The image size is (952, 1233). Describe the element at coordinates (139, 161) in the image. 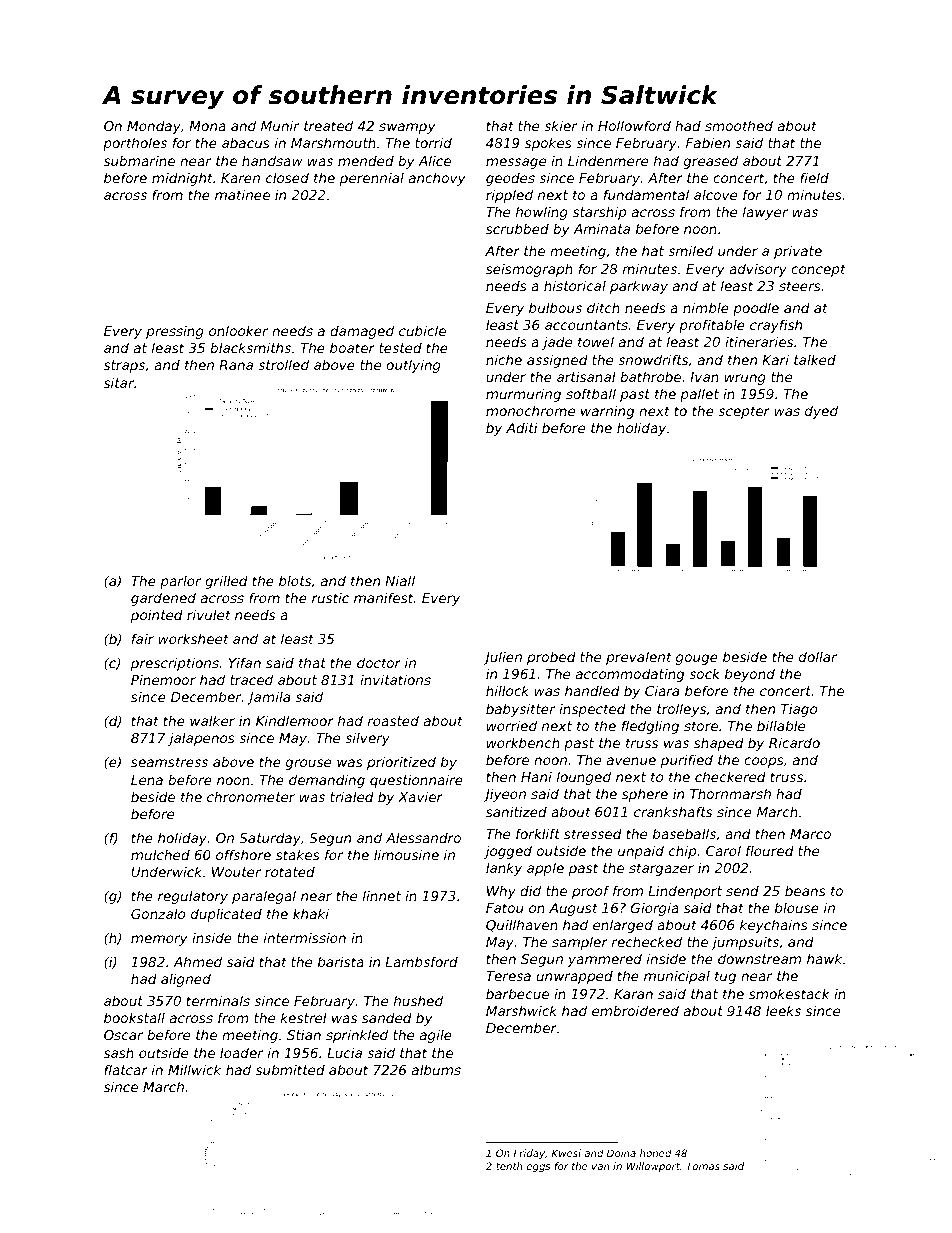

I see `submarine` at that location.
